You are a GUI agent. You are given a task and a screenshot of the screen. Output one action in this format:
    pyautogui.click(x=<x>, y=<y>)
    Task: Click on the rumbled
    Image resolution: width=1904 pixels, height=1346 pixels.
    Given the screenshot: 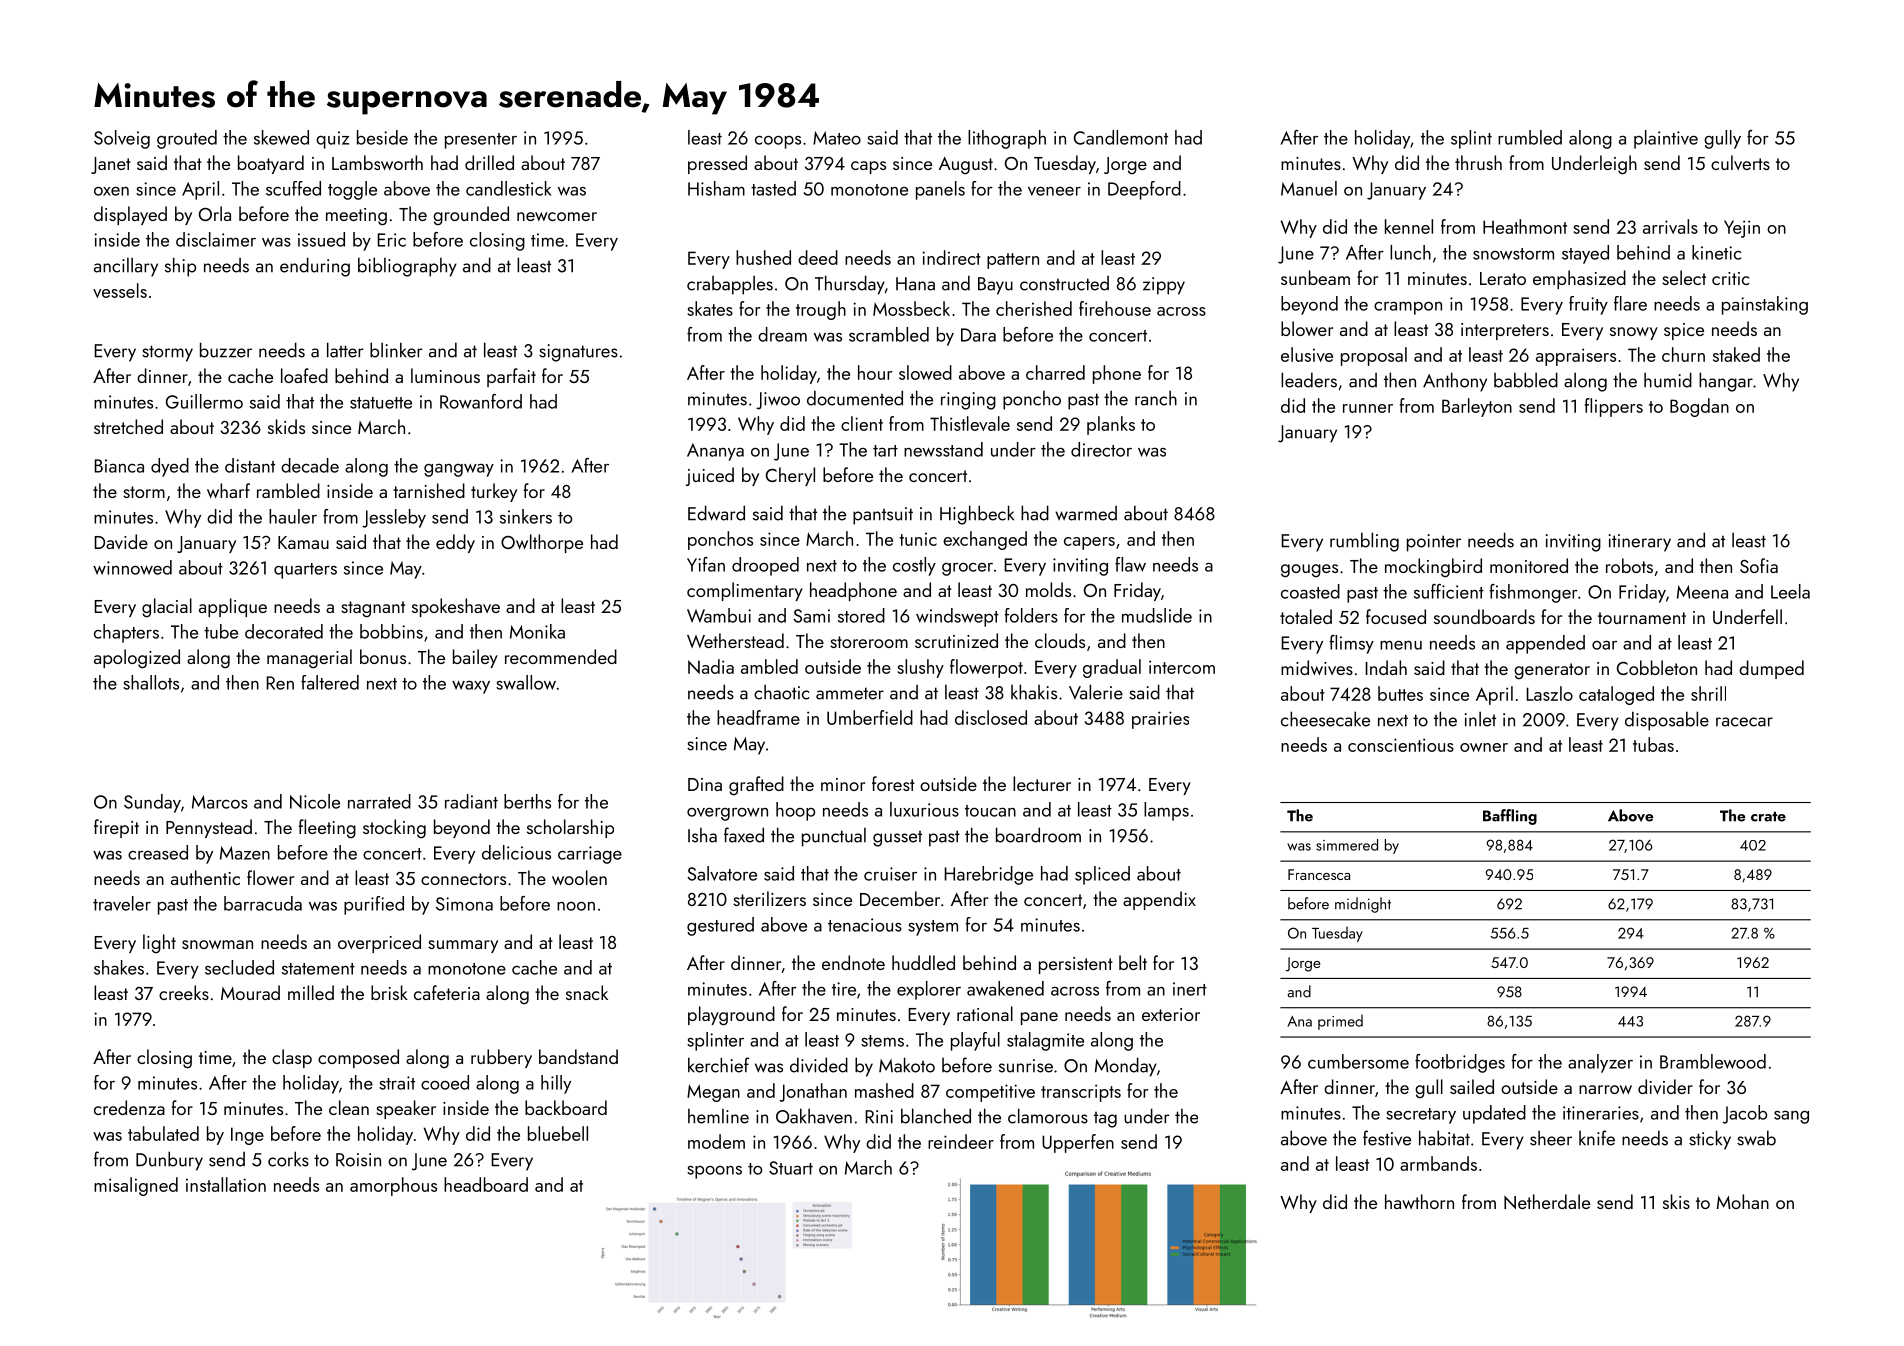 What is the action you would take?
    pyautogui.click(x=1530, y=137)
